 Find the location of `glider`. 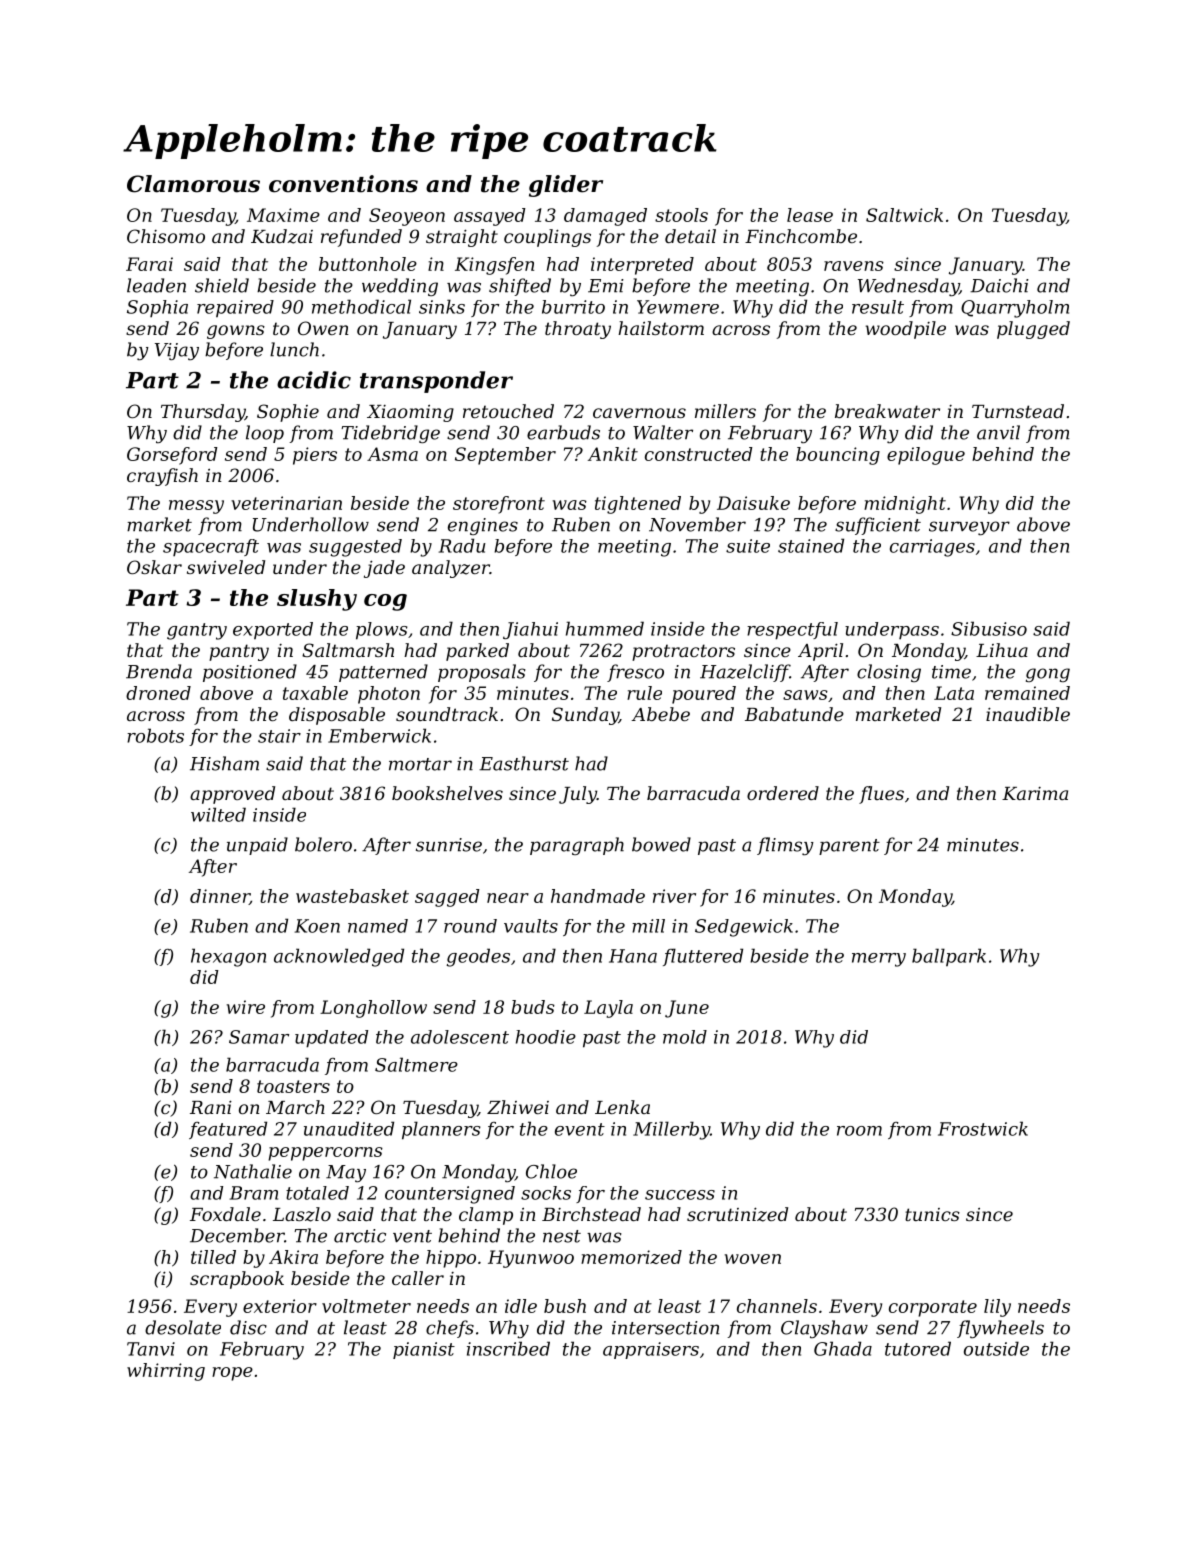

glider is located at coordinates (566, 186).
